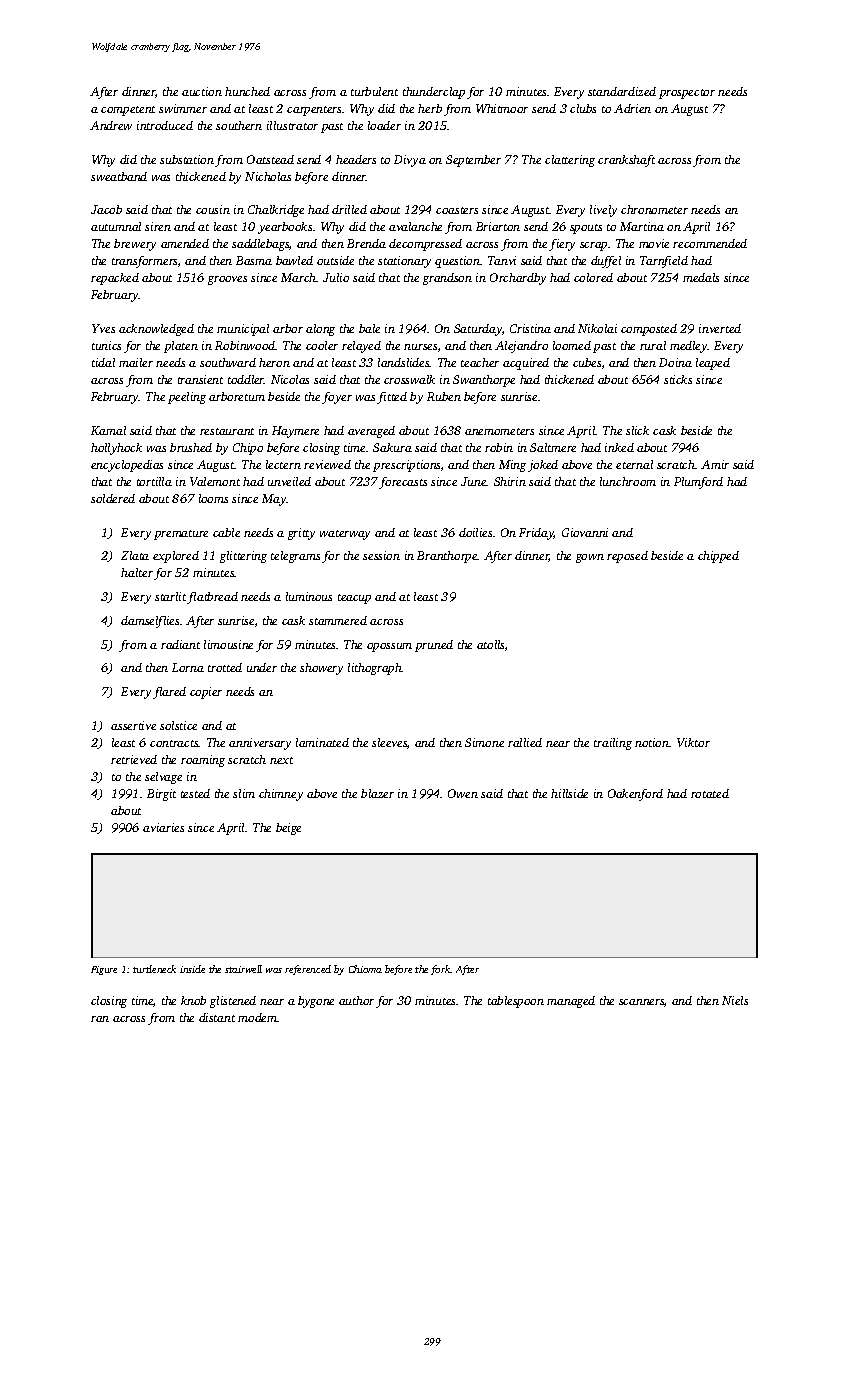 This document has height=1400, width=849. I want to click on Jacob, so click(106, 209).
